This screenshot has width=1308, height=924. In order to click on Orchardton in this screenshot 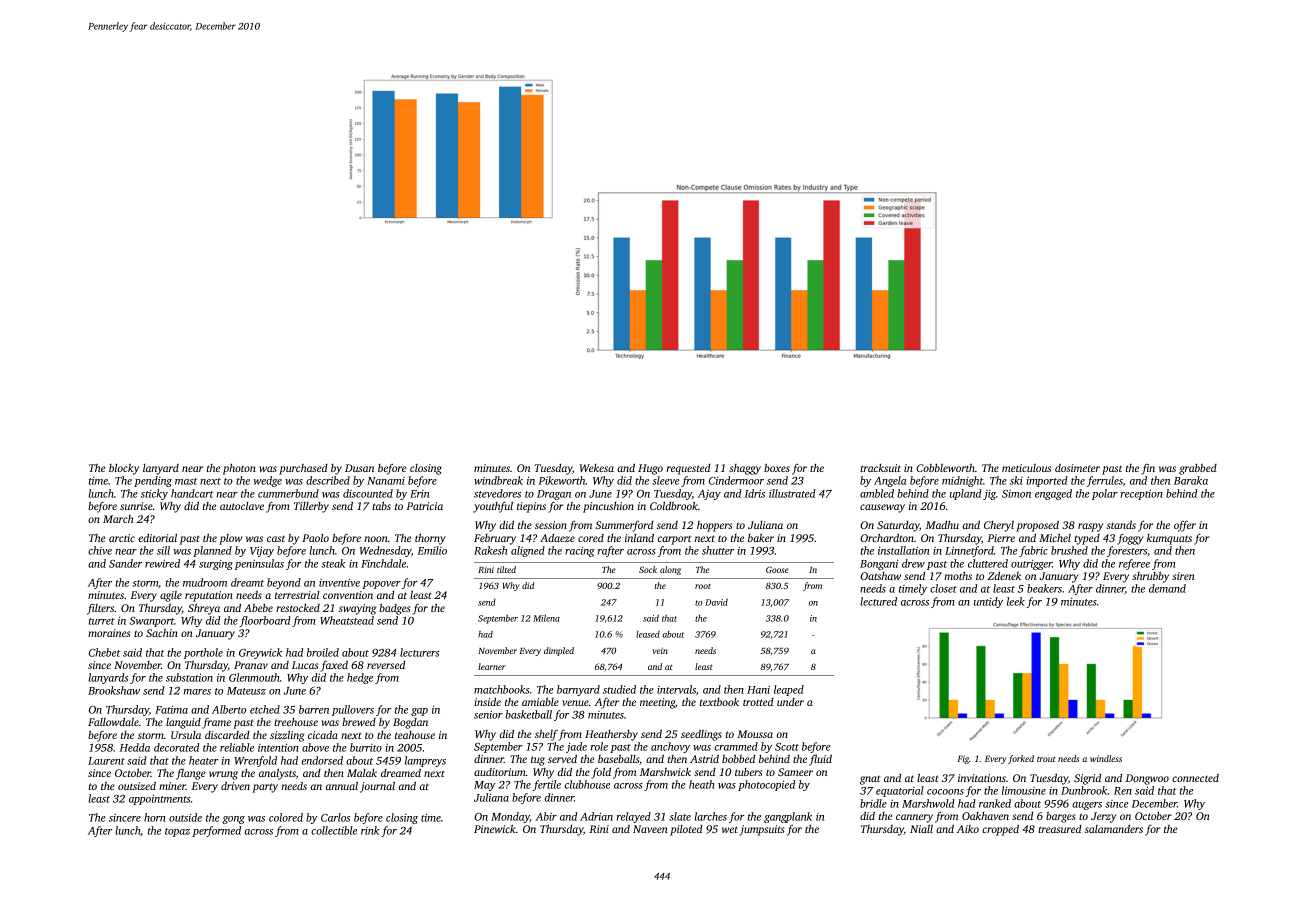, I will do `click(887, 537)`.
